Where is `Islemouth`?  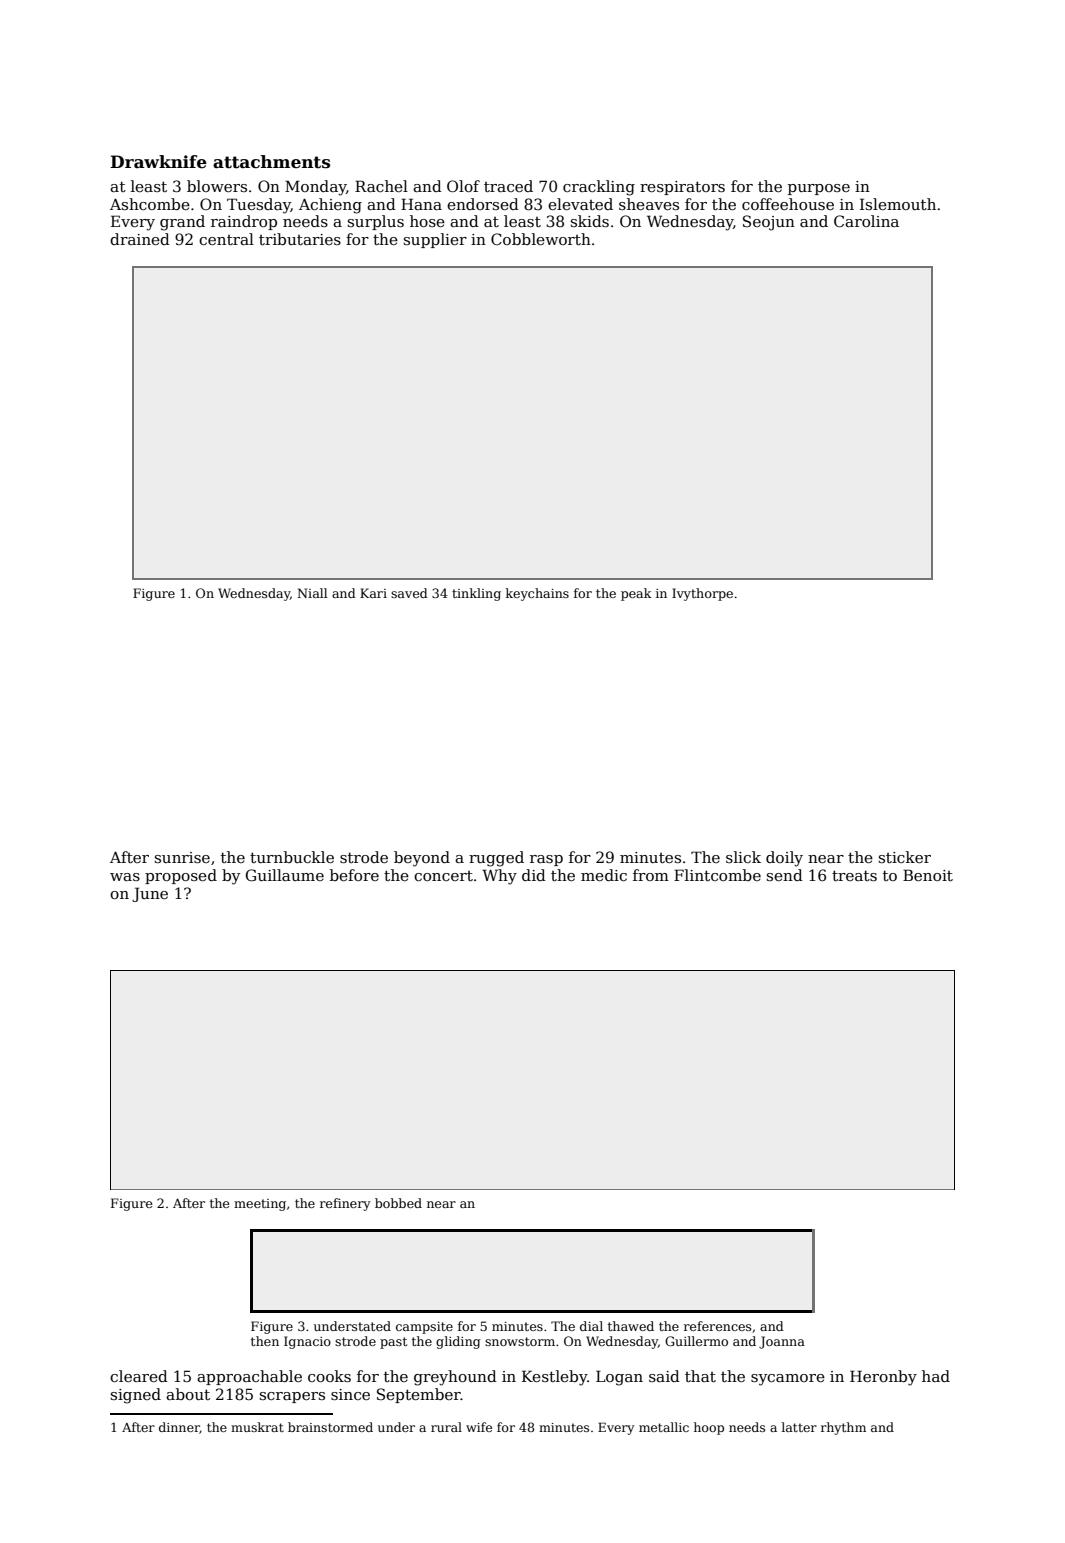
Islemouth is located at coordinates (898, 204).
